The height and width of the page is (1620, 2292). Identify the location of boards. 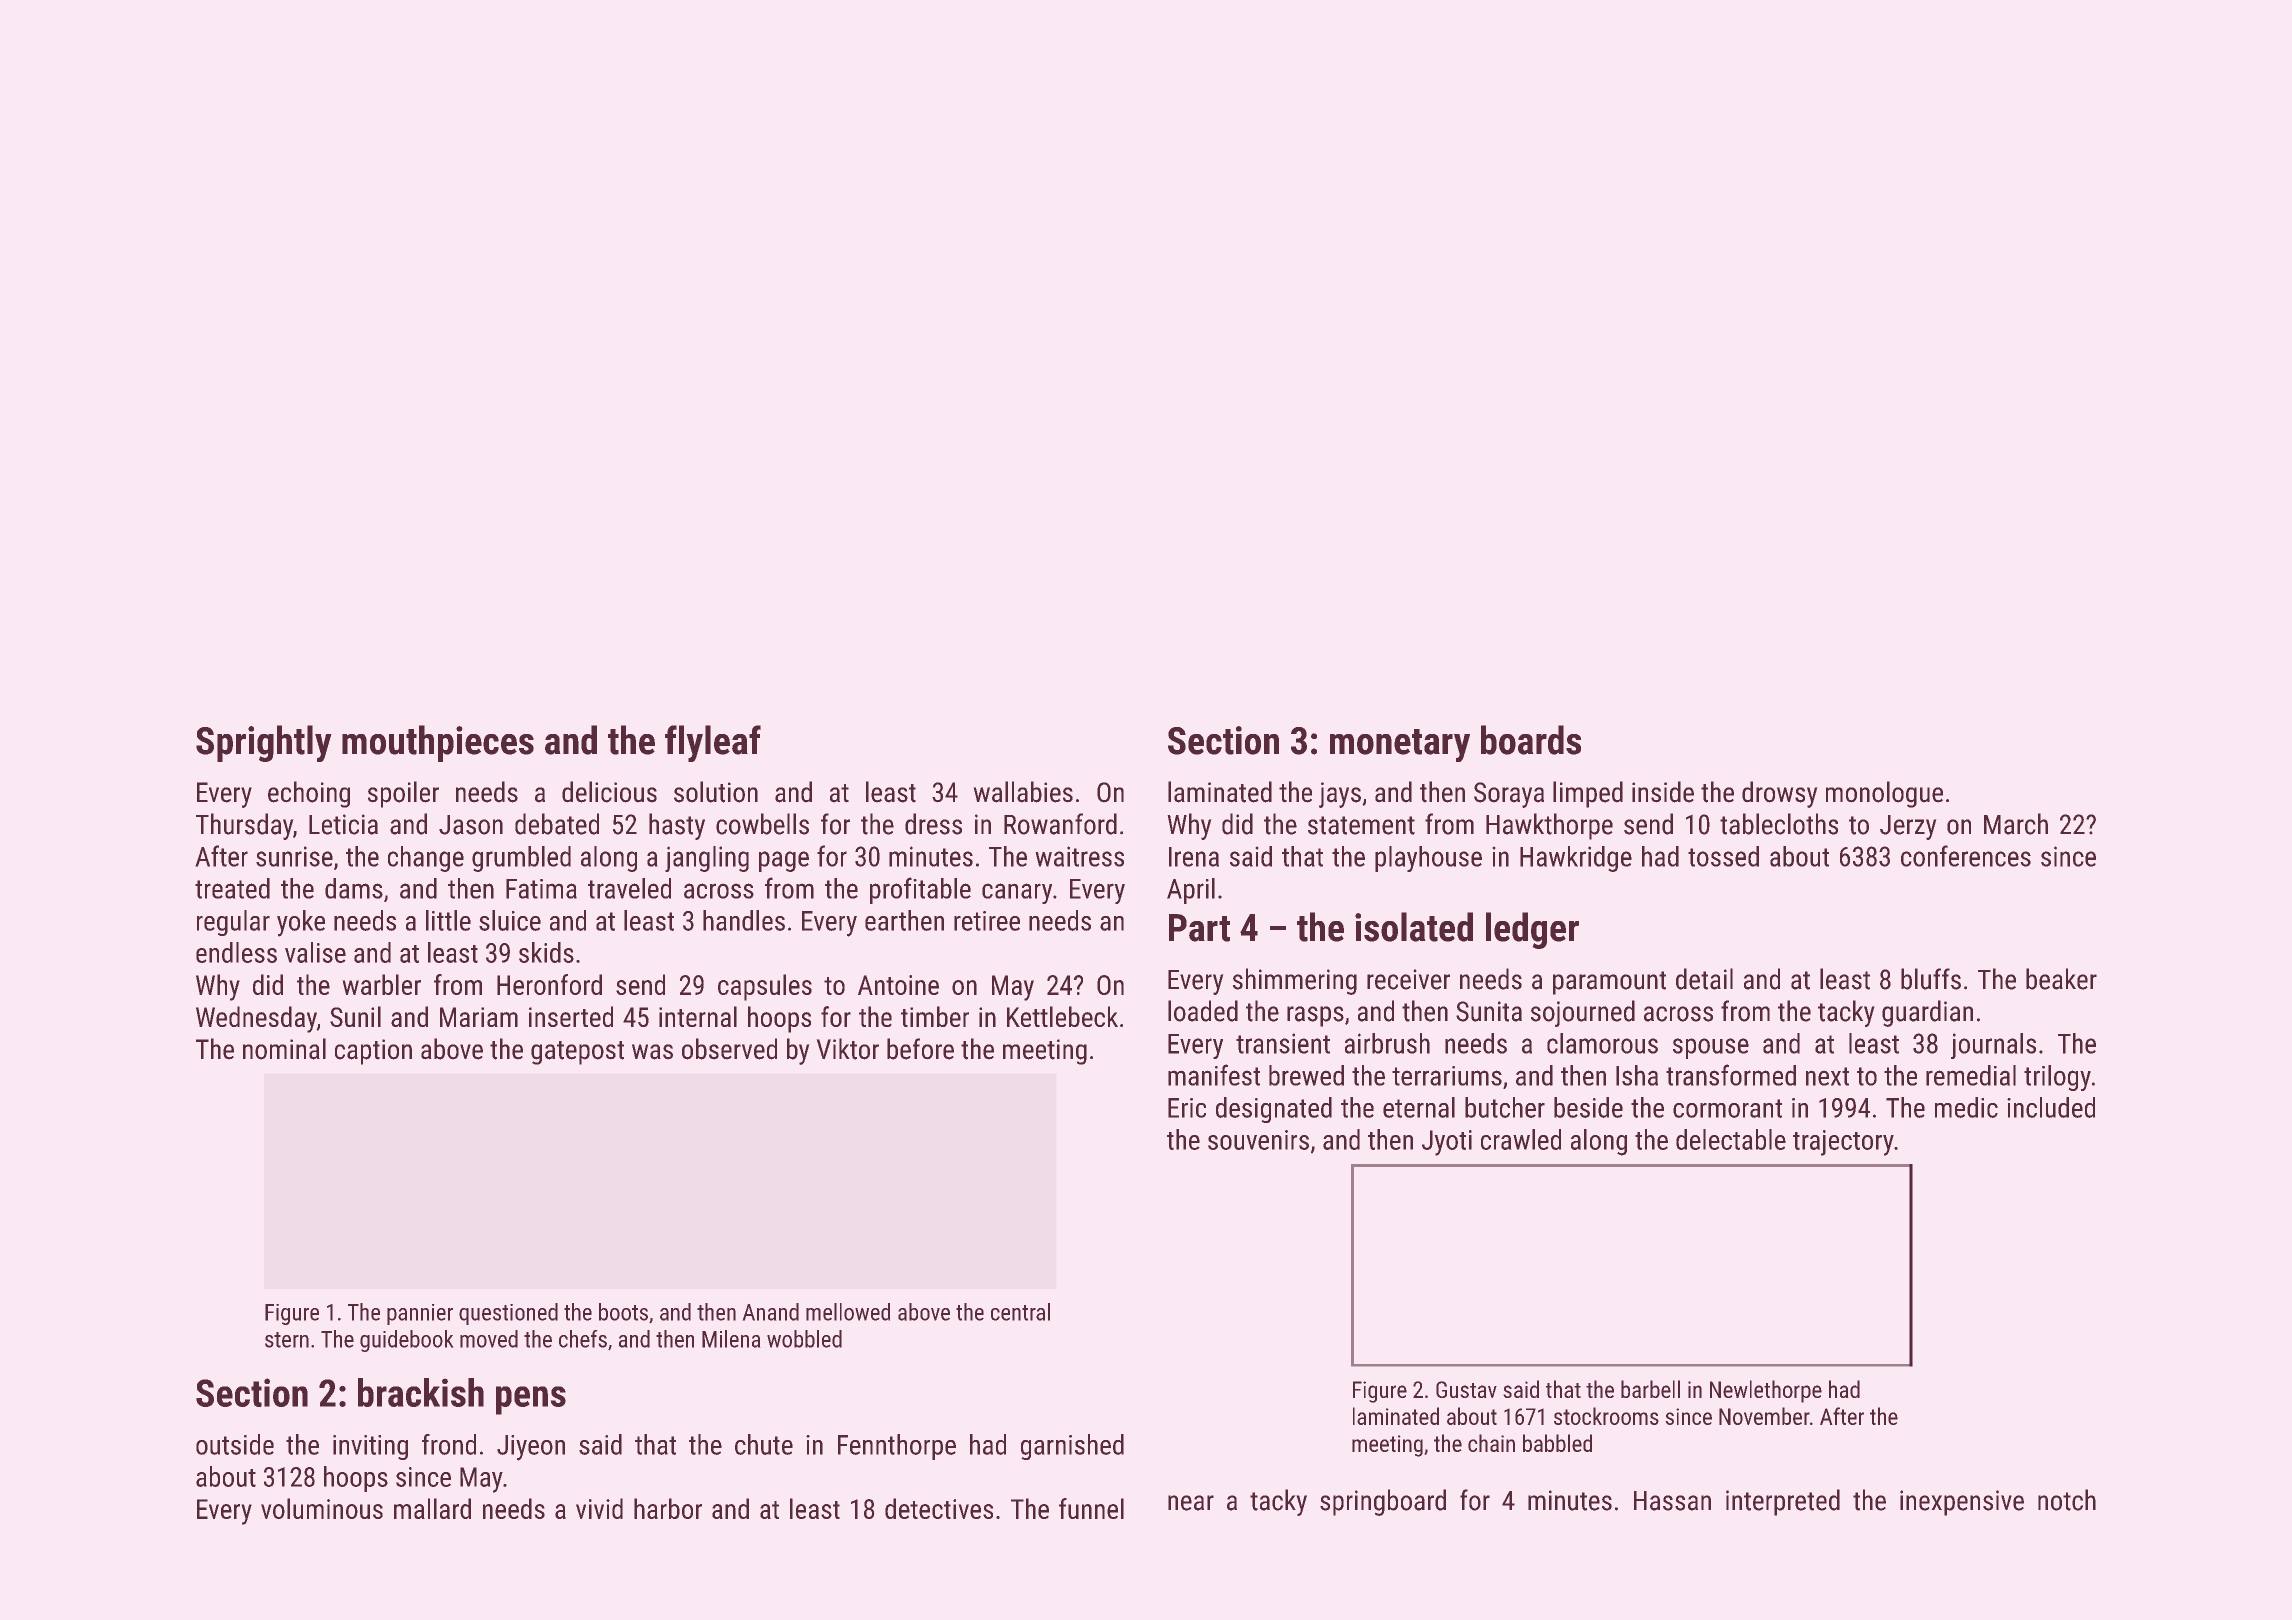
(1531, 740).
